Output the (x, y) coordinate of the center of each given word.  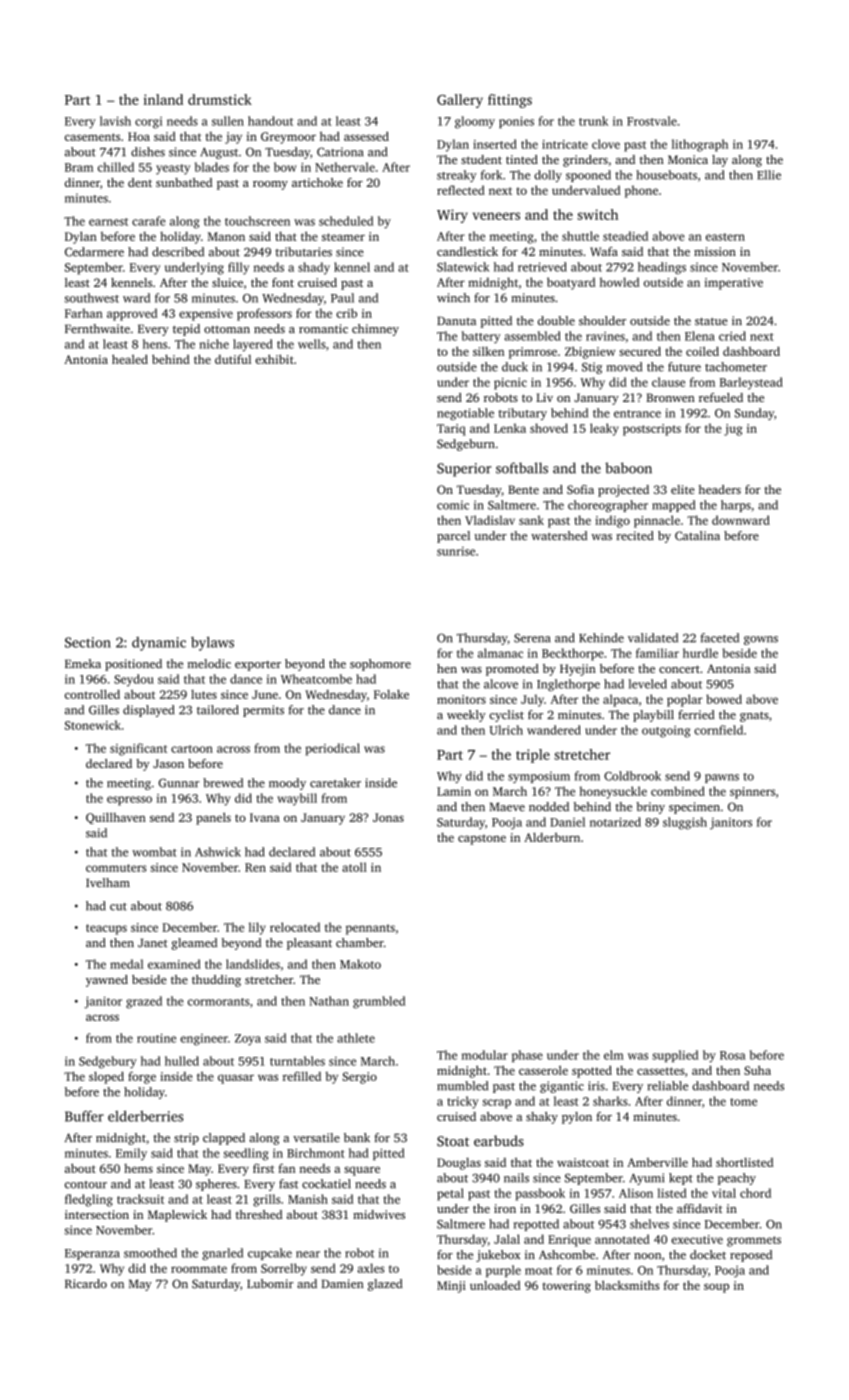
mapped (673, 506)
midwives (379, 1214)
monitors (461, 699)
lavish (115, 121)
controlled (92, 694)
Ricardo (86, 1284)
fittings (510, 101)
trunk (593, 121)
